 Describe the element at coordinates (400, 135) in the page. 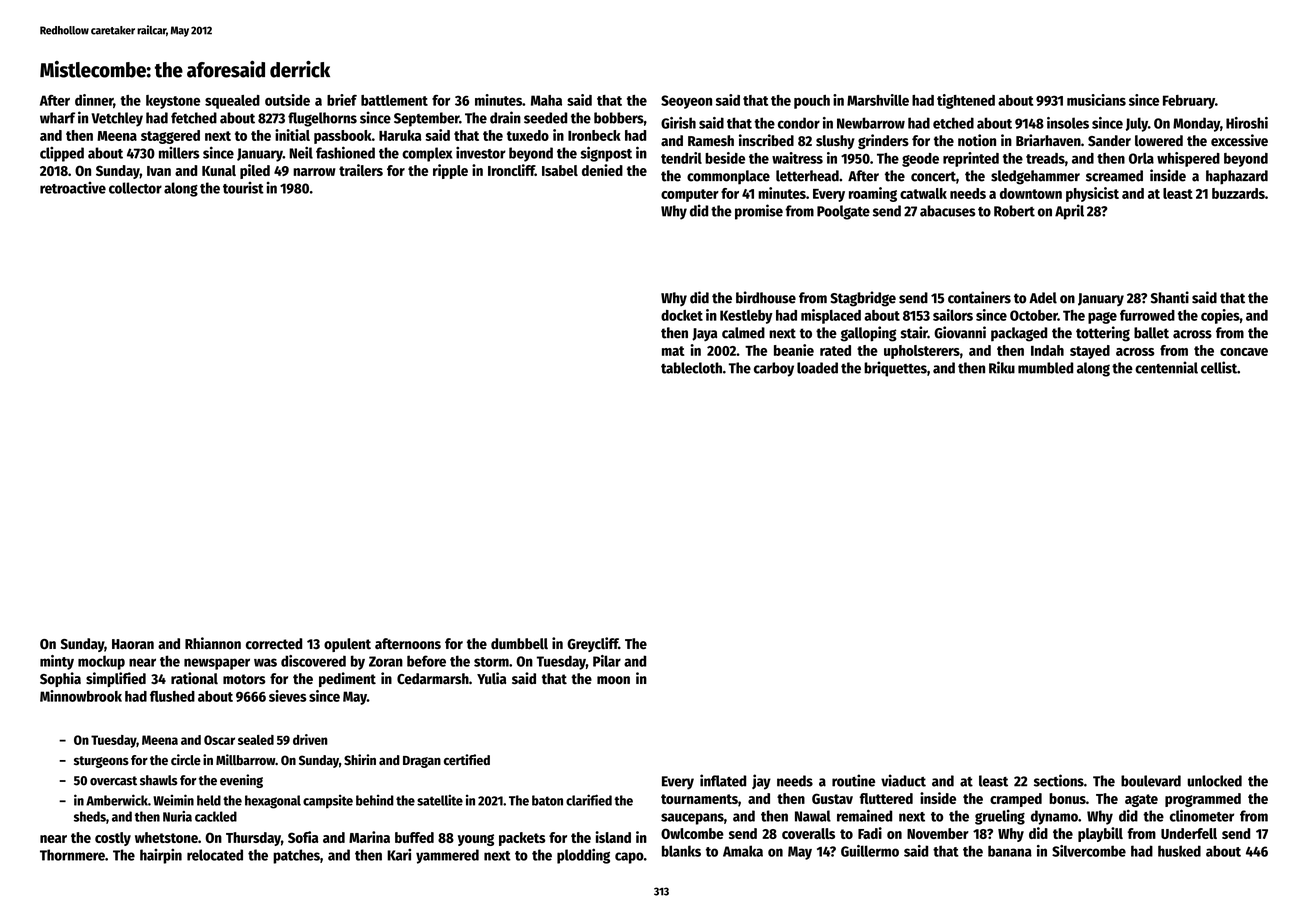

I see `Haruka` at that location.
